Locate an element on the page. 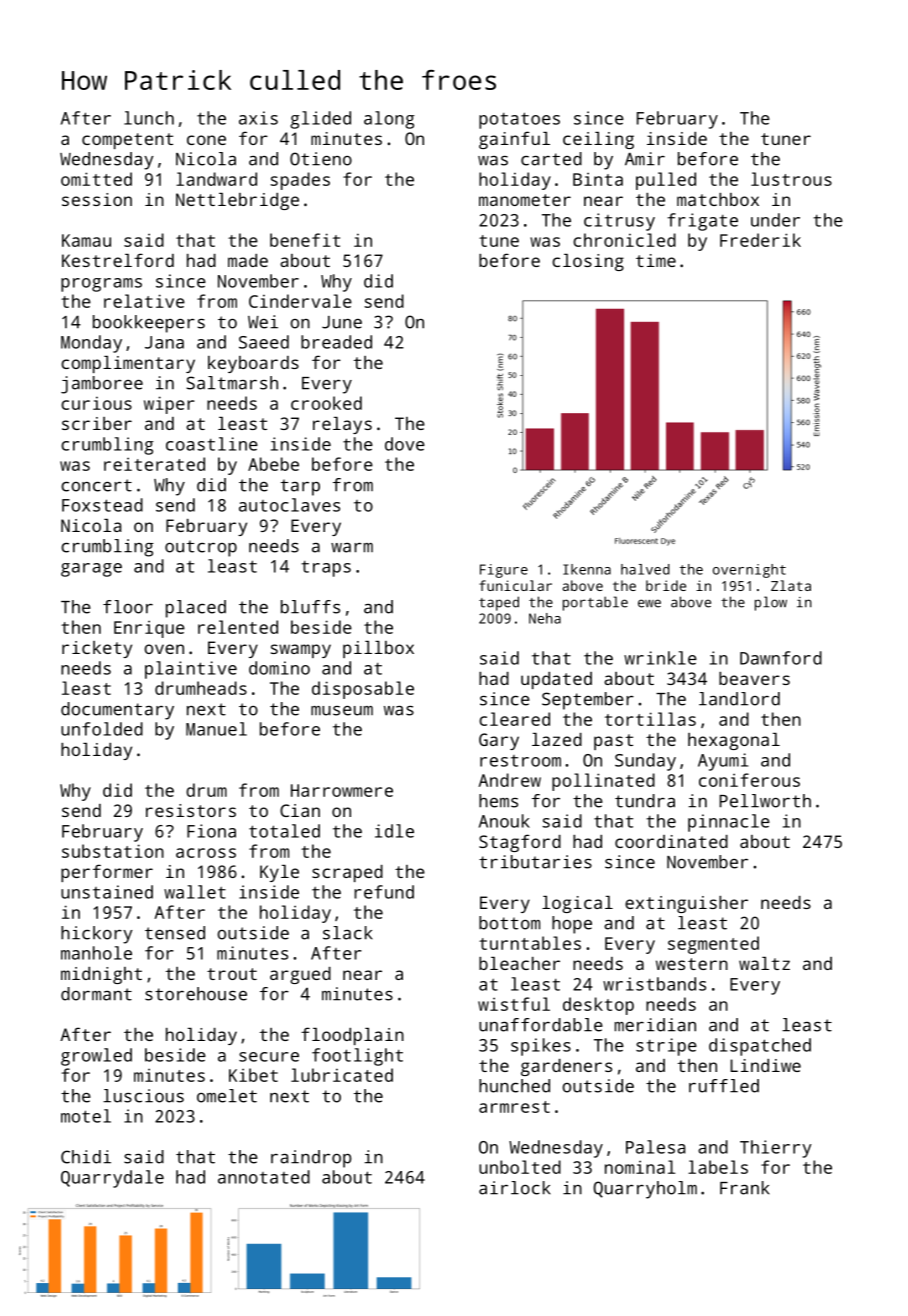 Image resolution: width=908 pixels, height=1316 pixels. dove is located at coordinates (405, 444).
